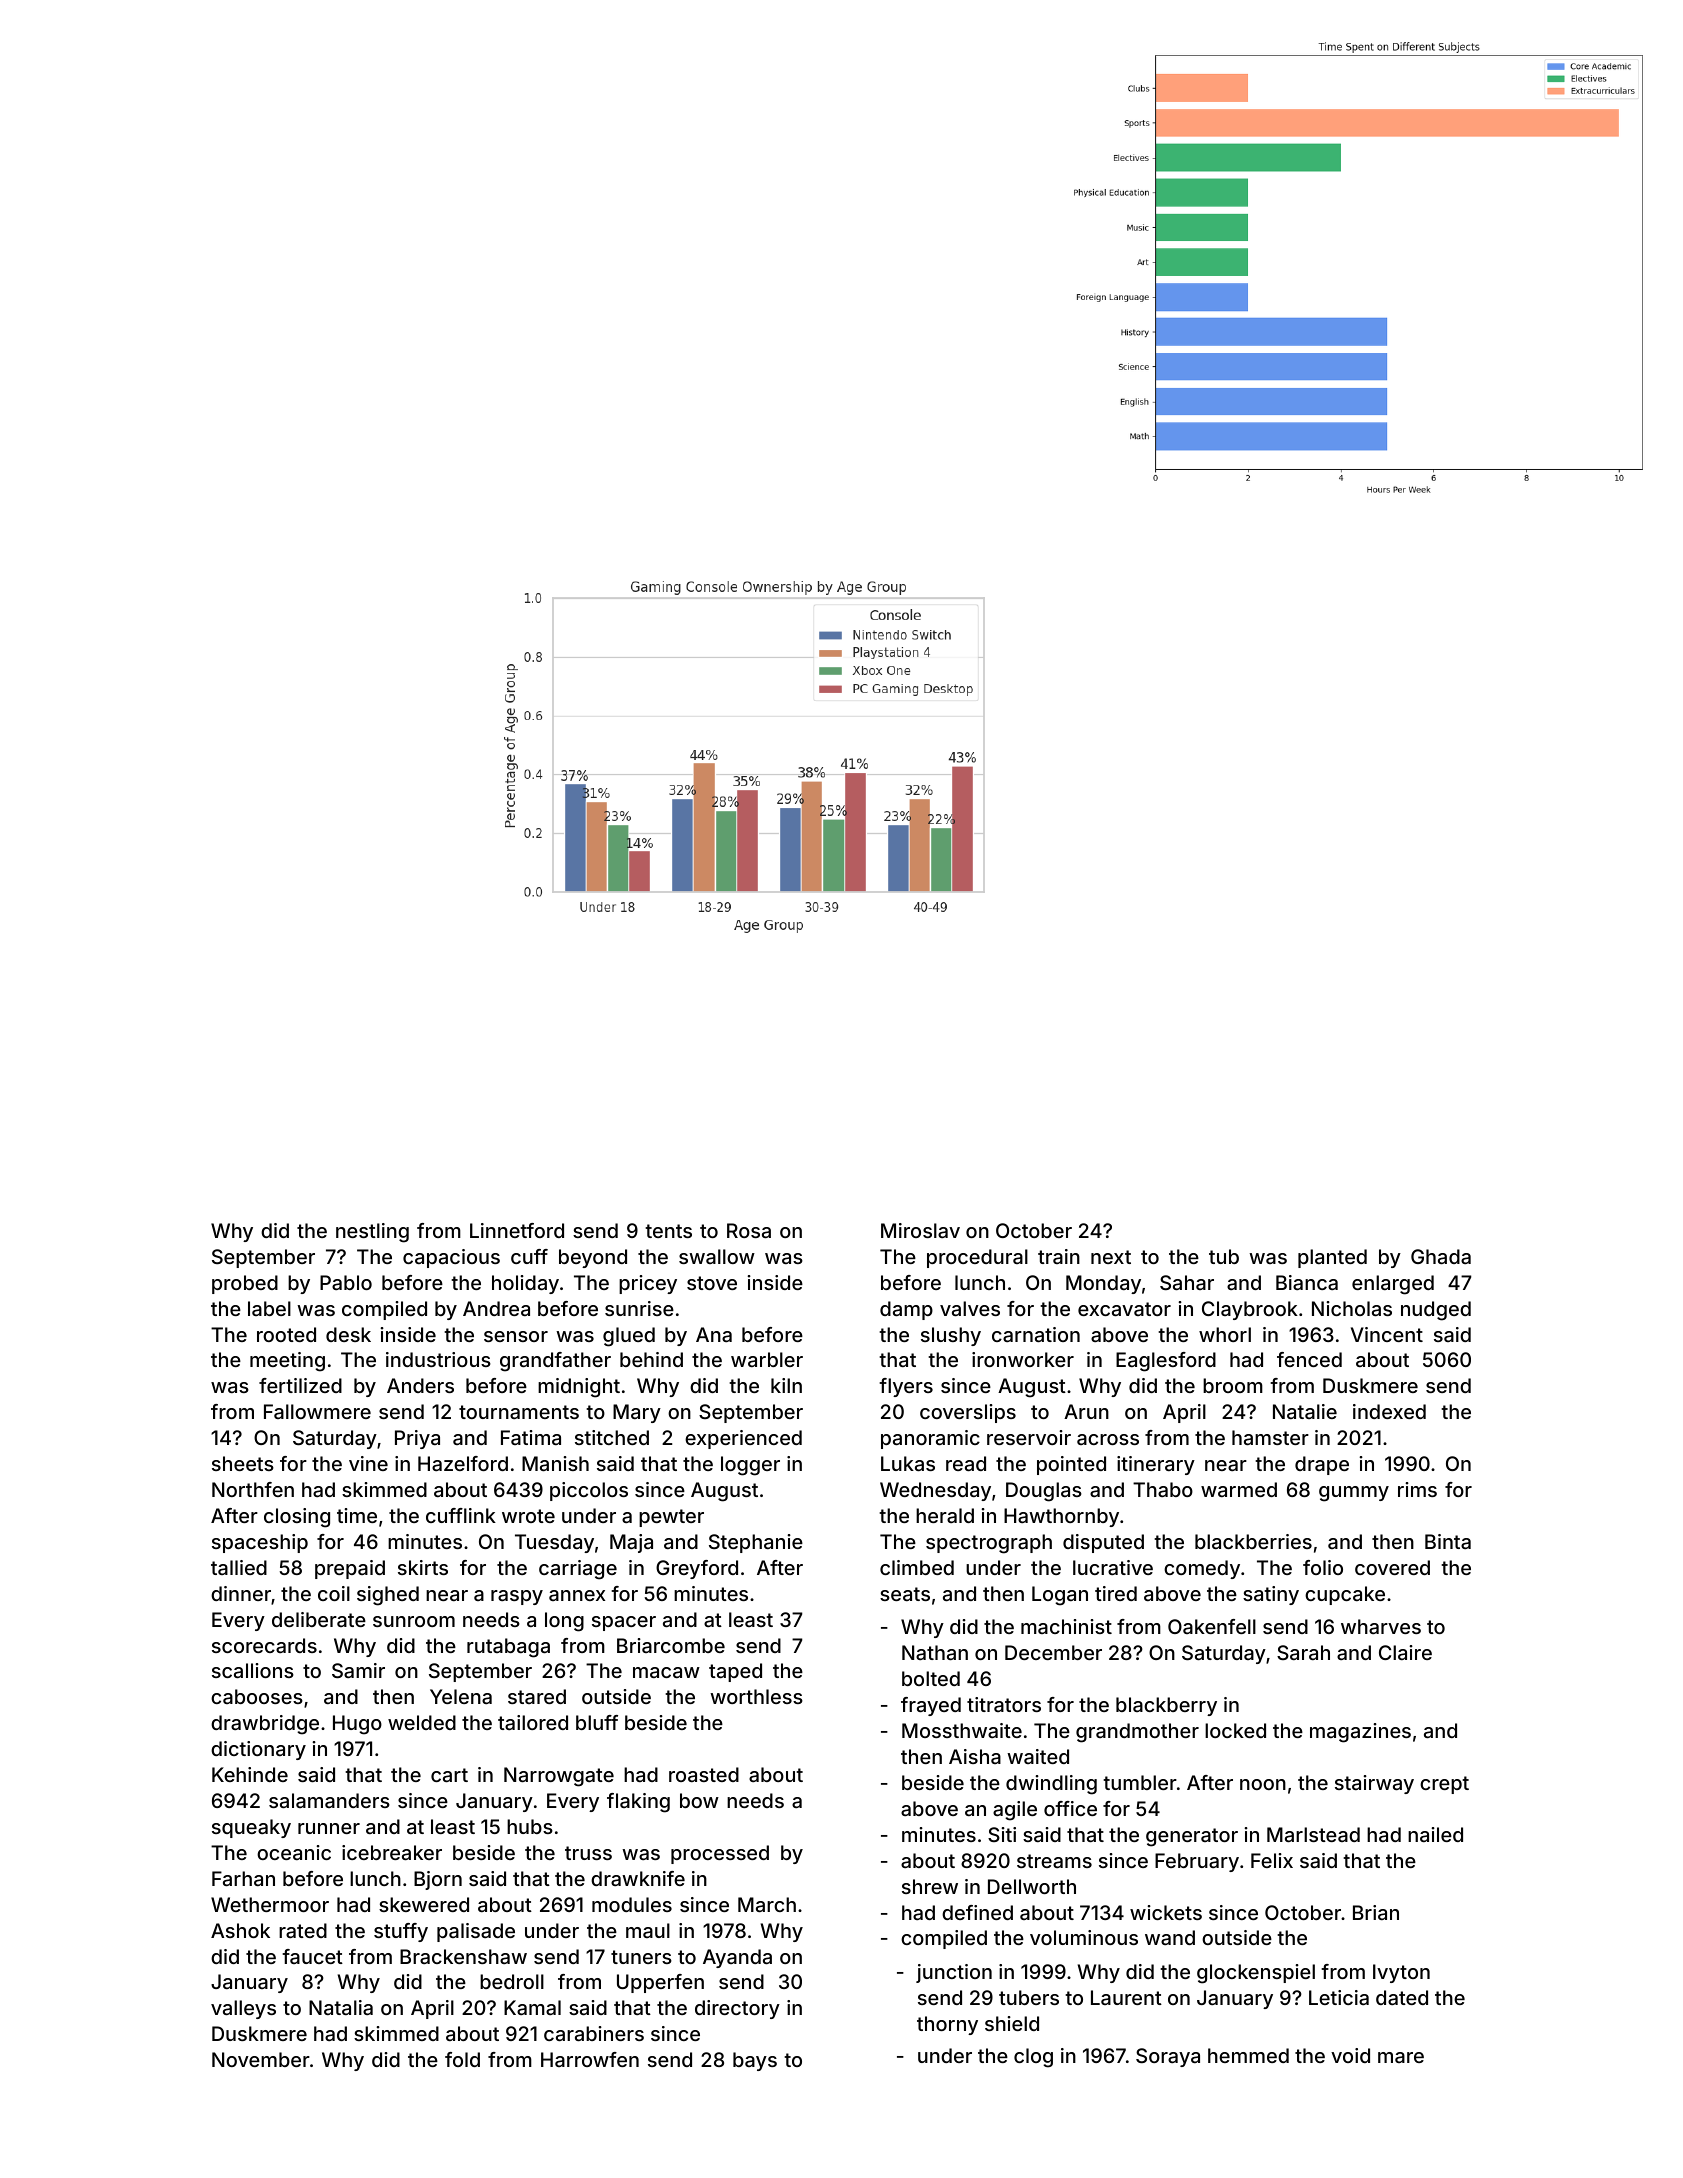  I want to click on Maja, so click(631, 1543).
